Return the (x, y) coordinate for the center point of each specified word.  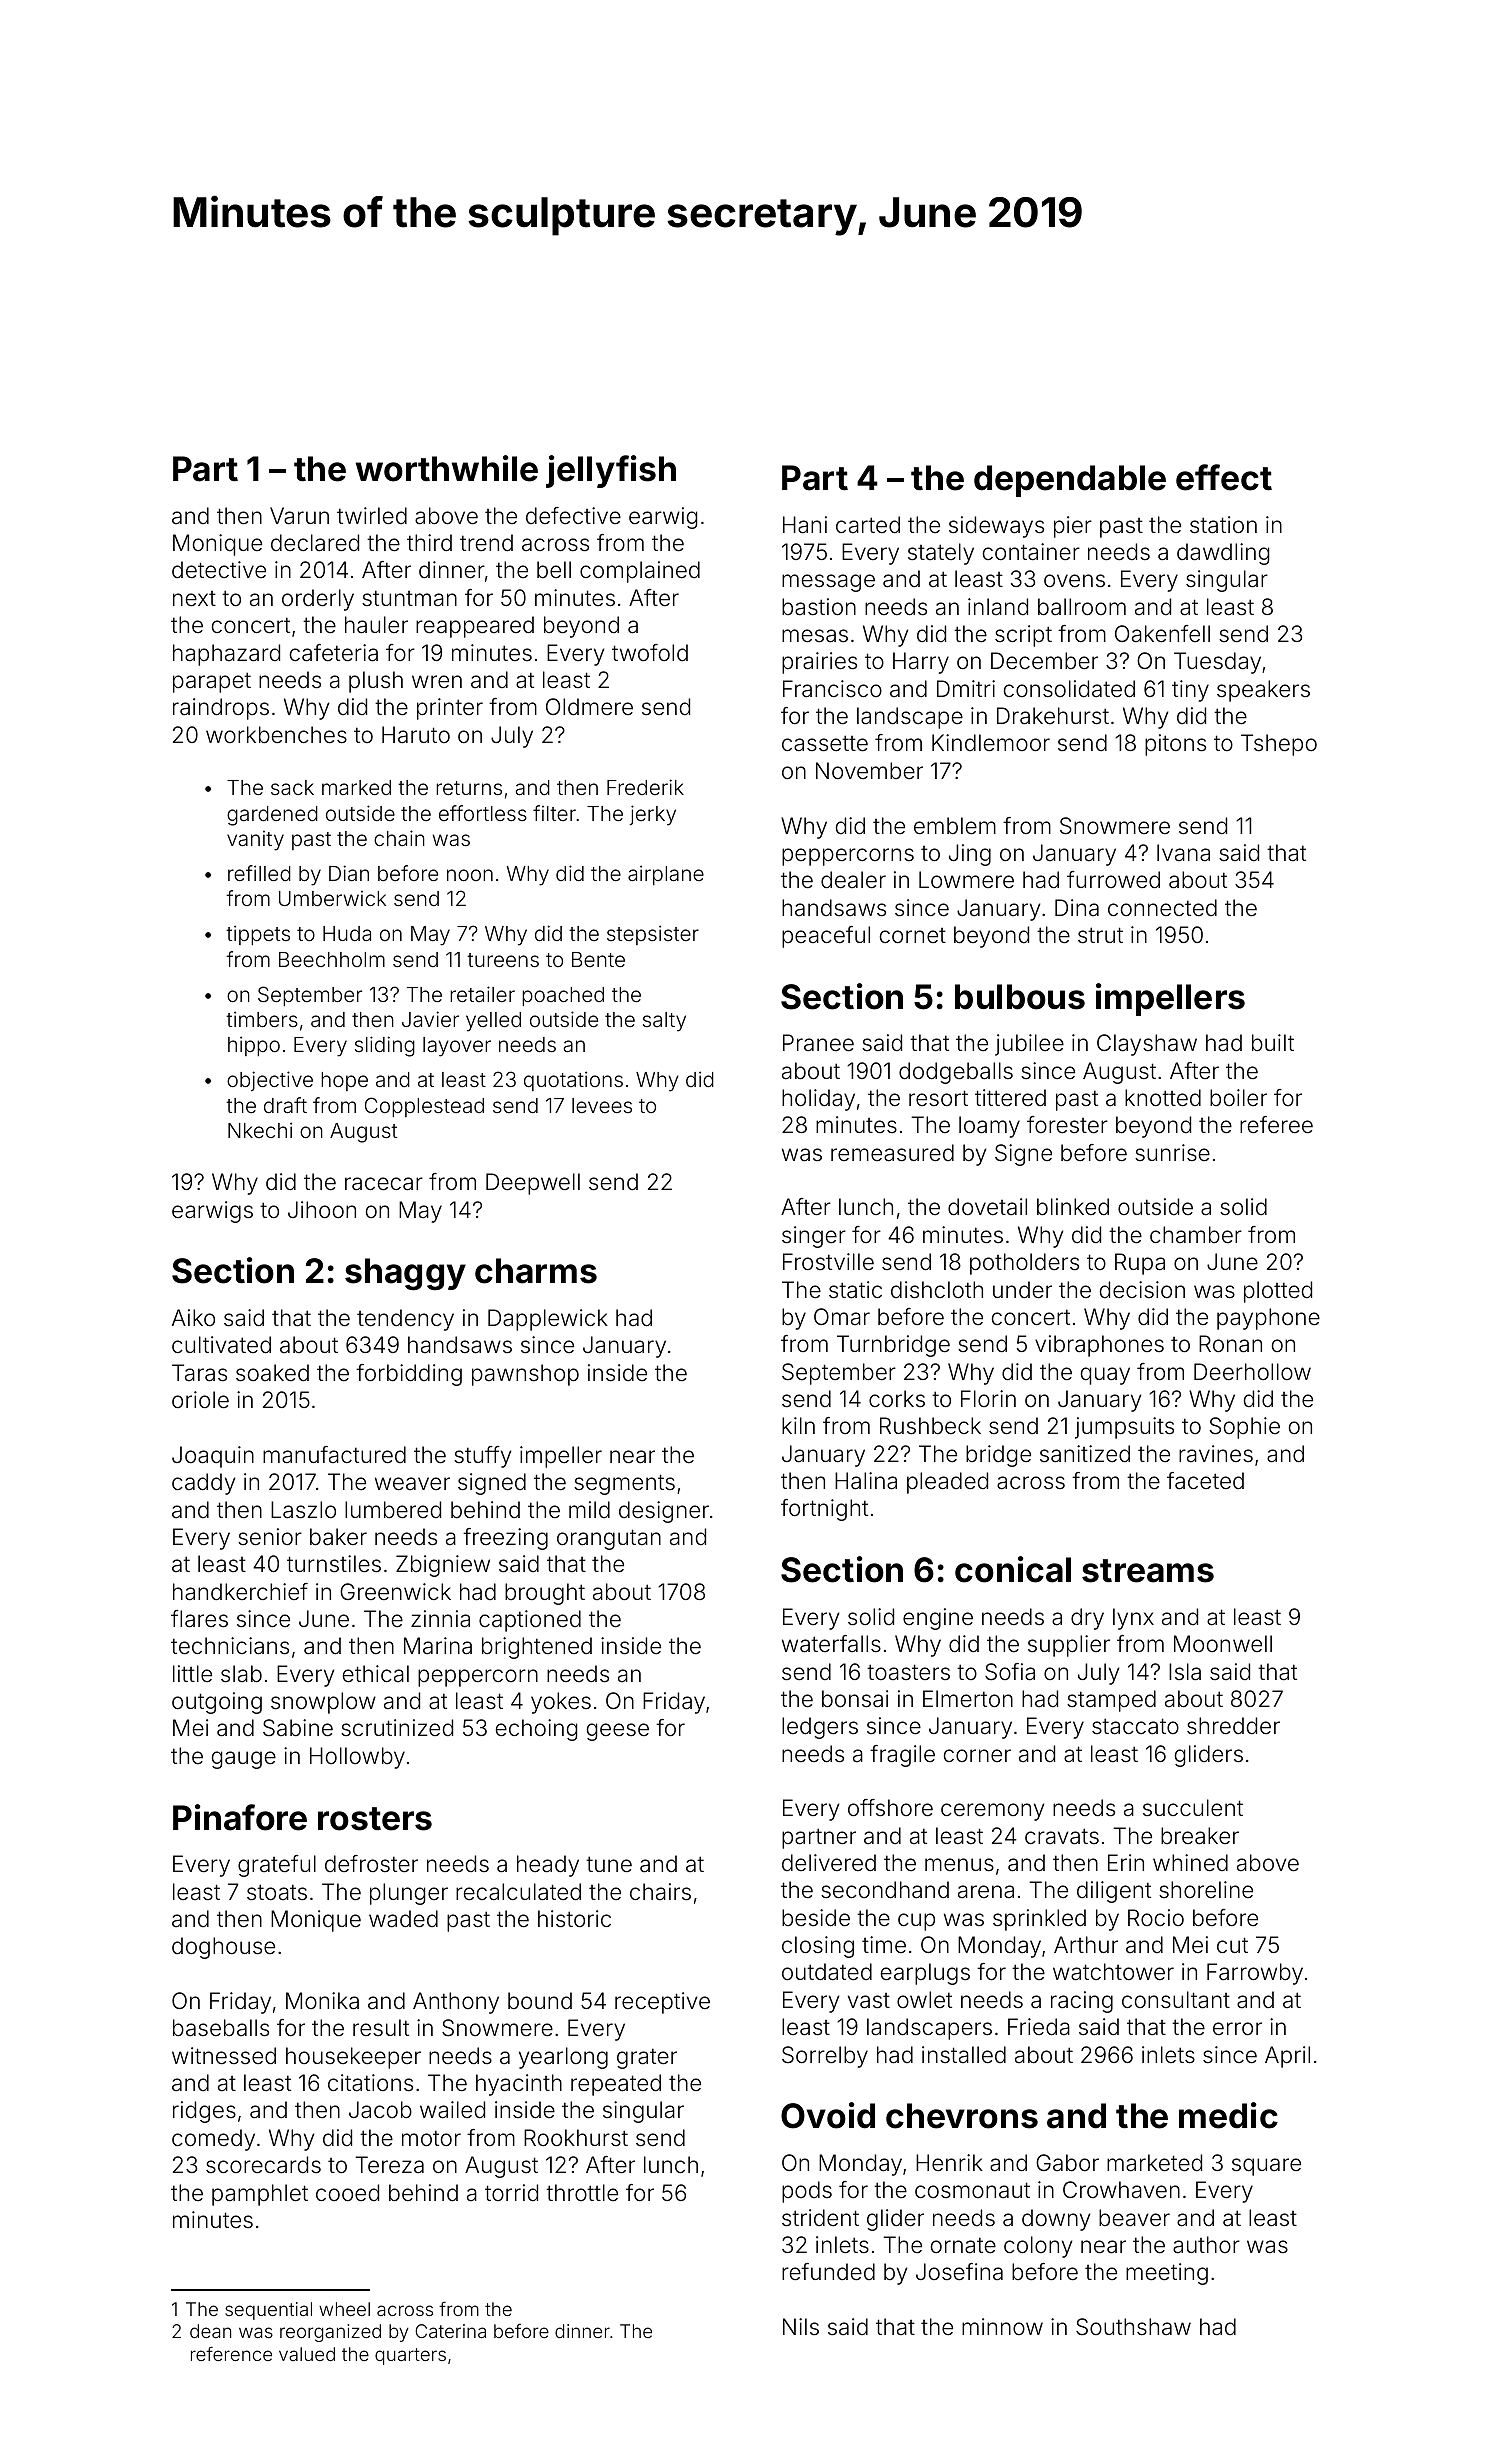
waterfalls (831, 1644)
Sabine (298, 1728)
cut (1232, 1945)
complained (640, 572)
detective (219, 570)
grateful (277, 1866)
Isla (1185, 1672)
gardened (272, 816)
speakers (1263, 691)
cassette (825, 743)
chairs (660, 1892)
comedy (213, 2140)
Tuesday (1217, 663)
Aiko (193, 1318)
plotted (1278, 1292)
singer (814, 1237)
